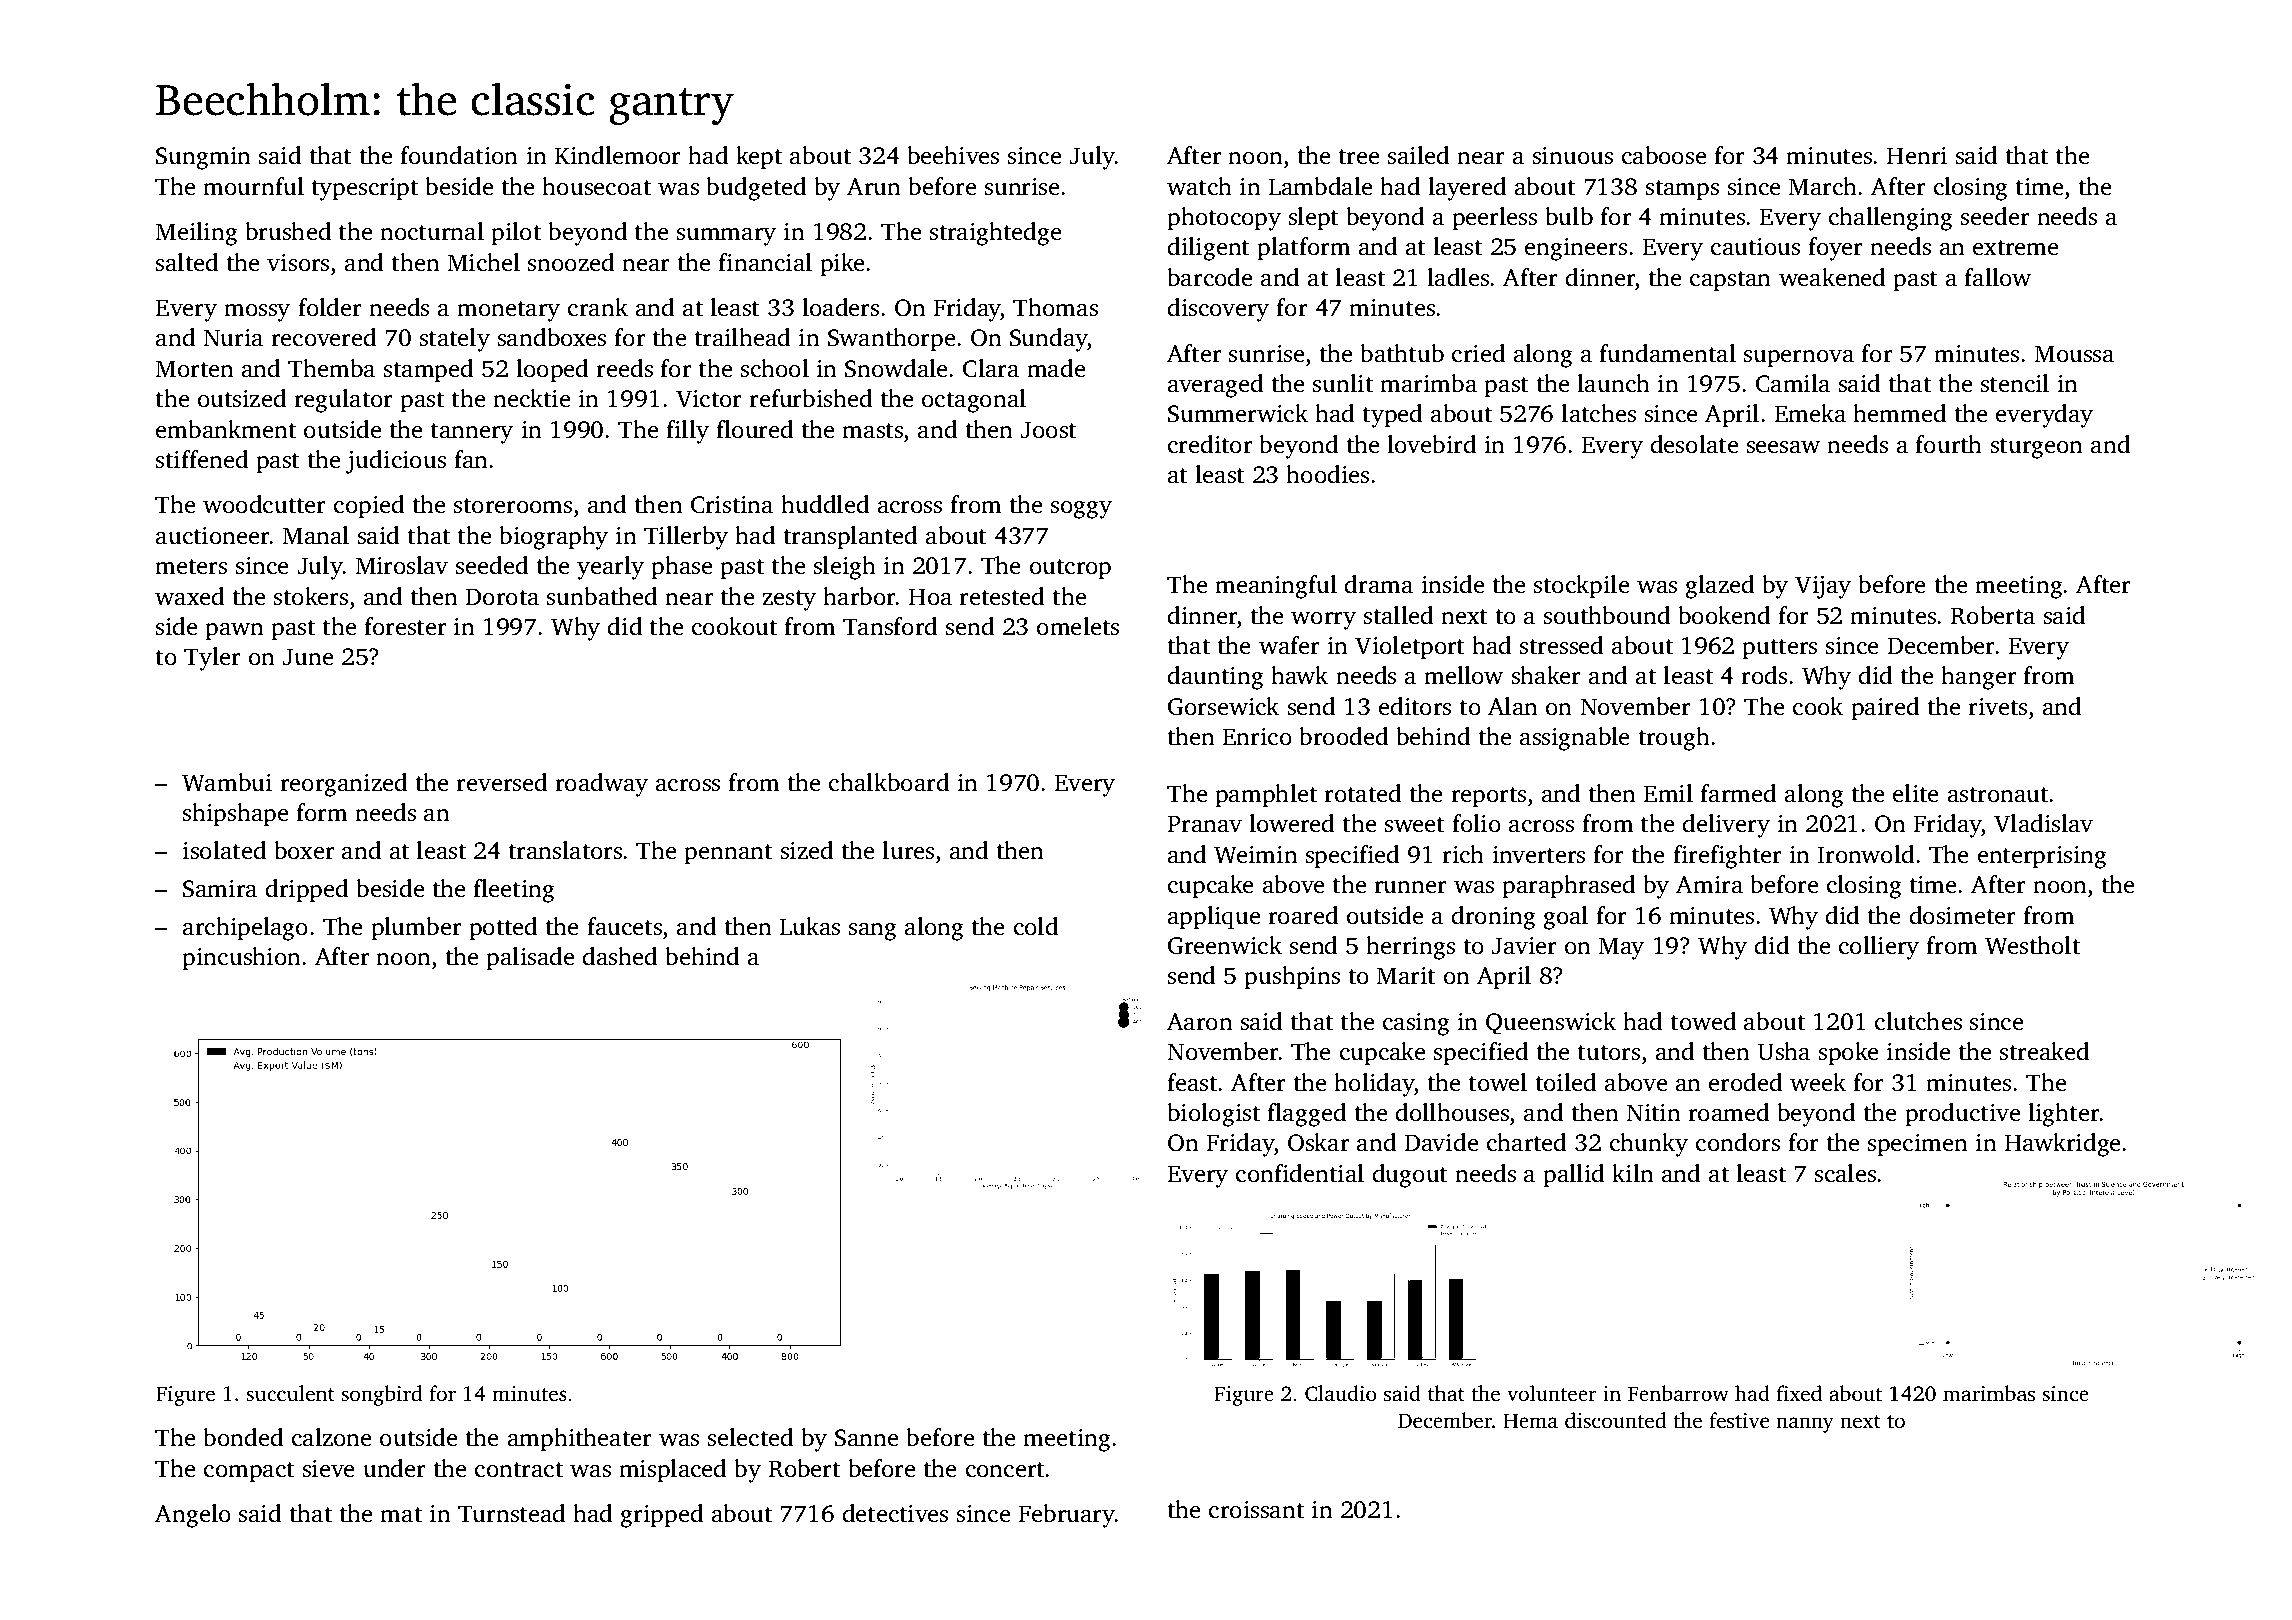  What do you see at coordinates (501, 782) in the page?
I see `reversed` at bounding box center [501, 782].
